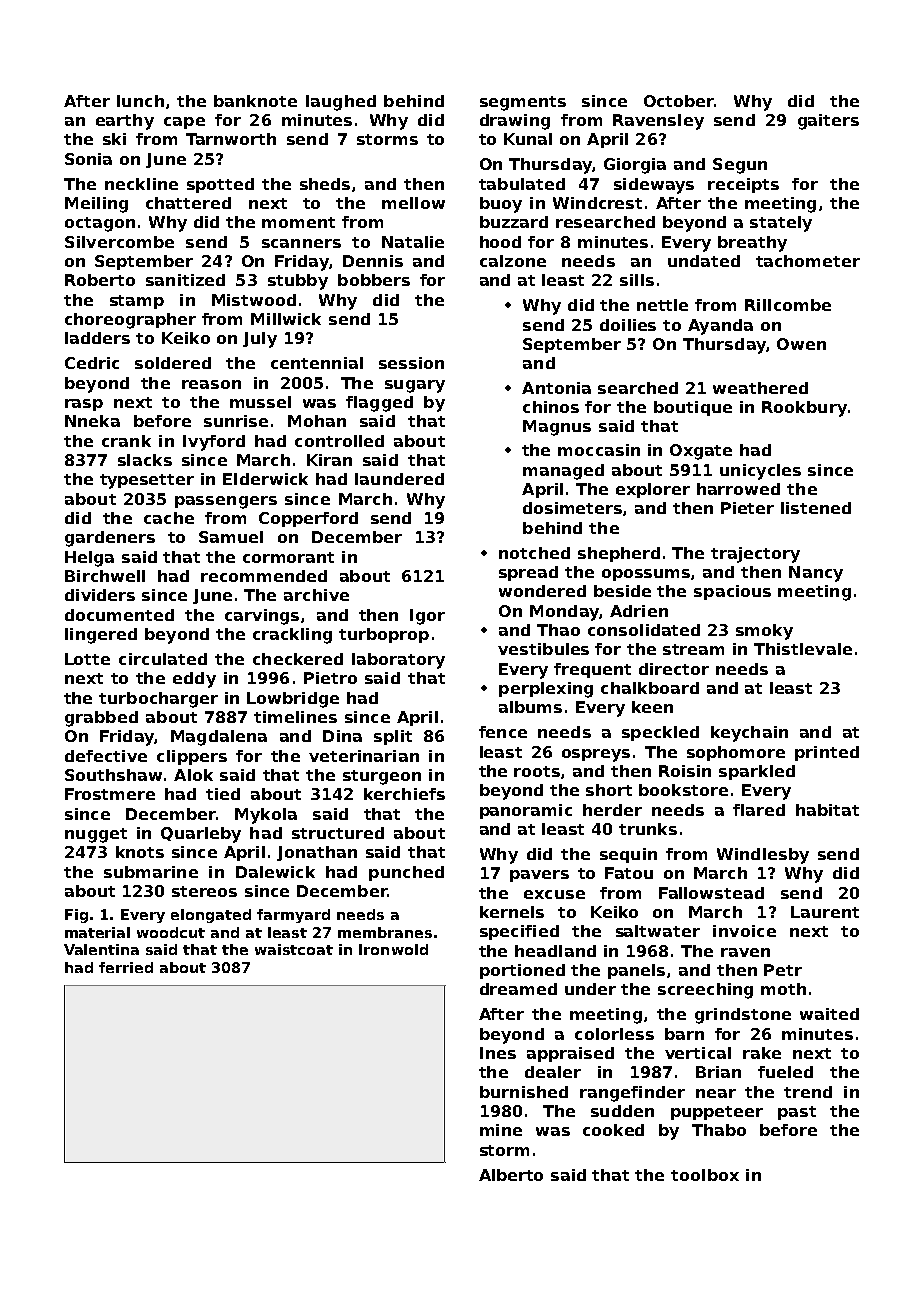  Describe the element at coordinates (705, 1175) in the image. I see `toolbox` at that location.
